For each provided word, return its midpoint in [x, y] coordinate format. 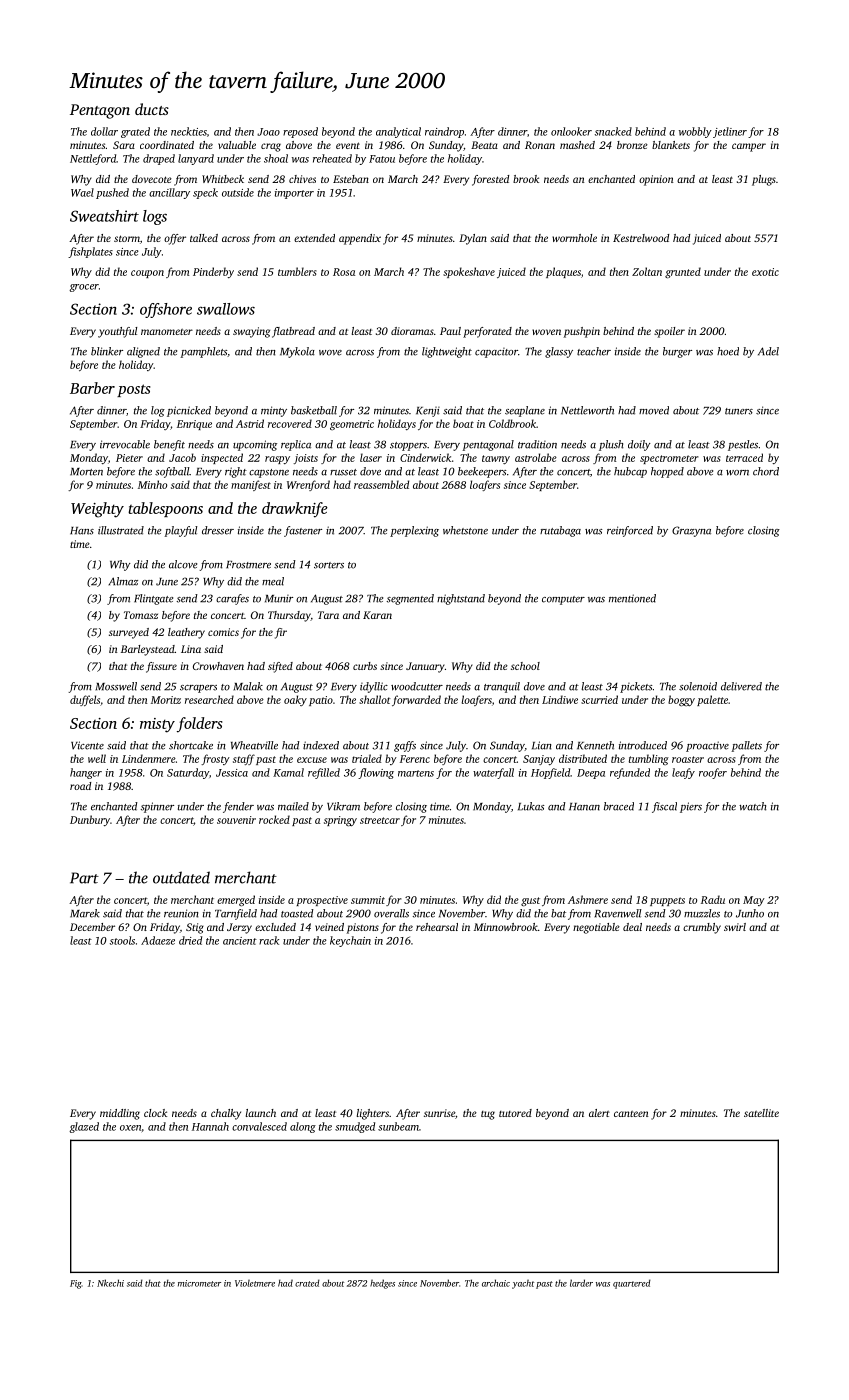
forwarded [416, 700]
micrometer [199, 1283]
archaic [496, 1283]
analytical [398, 132]
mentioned [632, 598]
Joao [268, 132]
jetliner [730, 132]
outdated [181, 877]
